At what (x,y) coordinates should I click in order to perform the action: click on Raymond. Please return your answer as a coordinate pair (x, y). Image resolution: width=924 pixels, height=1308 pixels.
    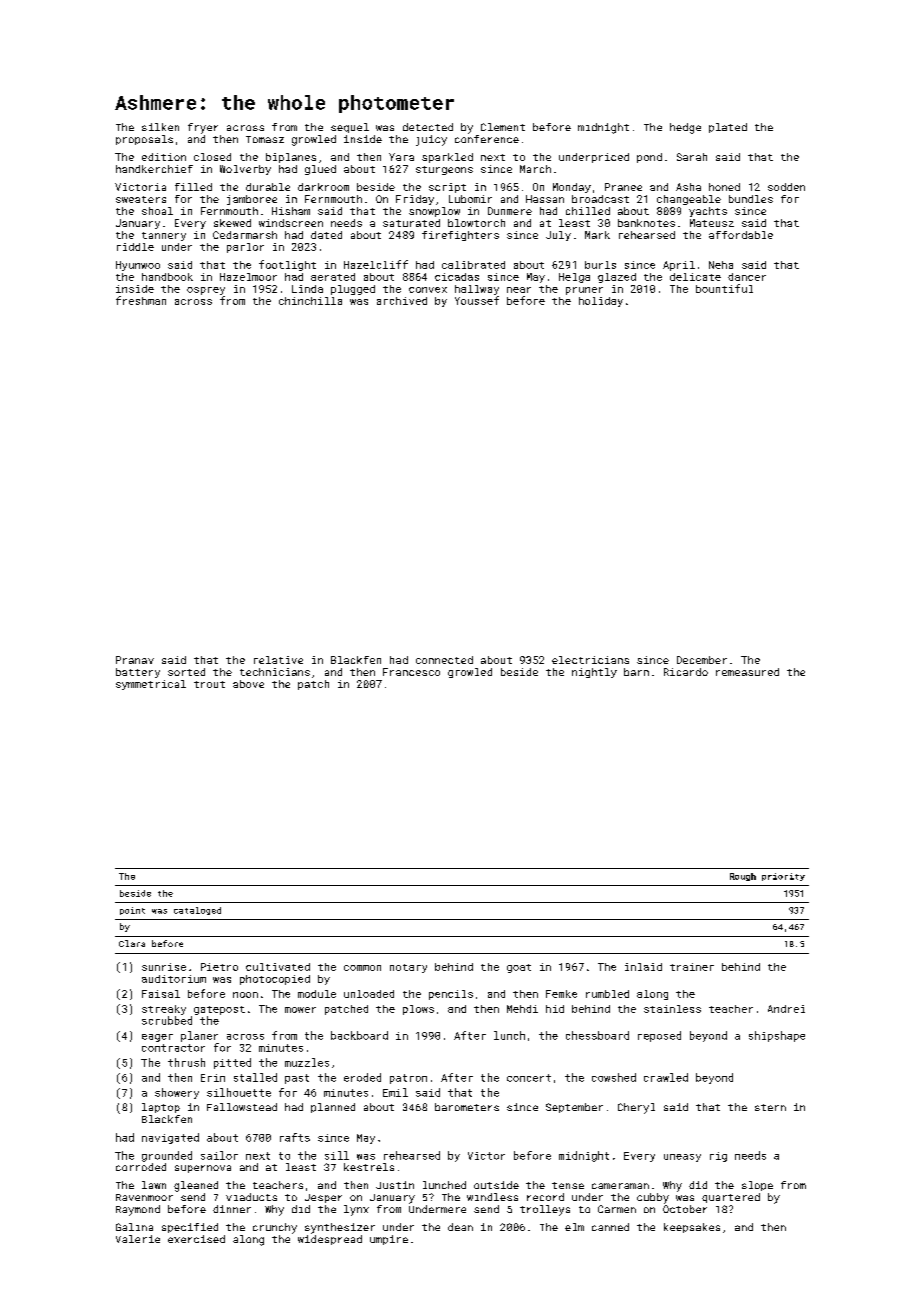
    Looking at the image, I should click on (138, 1210).
